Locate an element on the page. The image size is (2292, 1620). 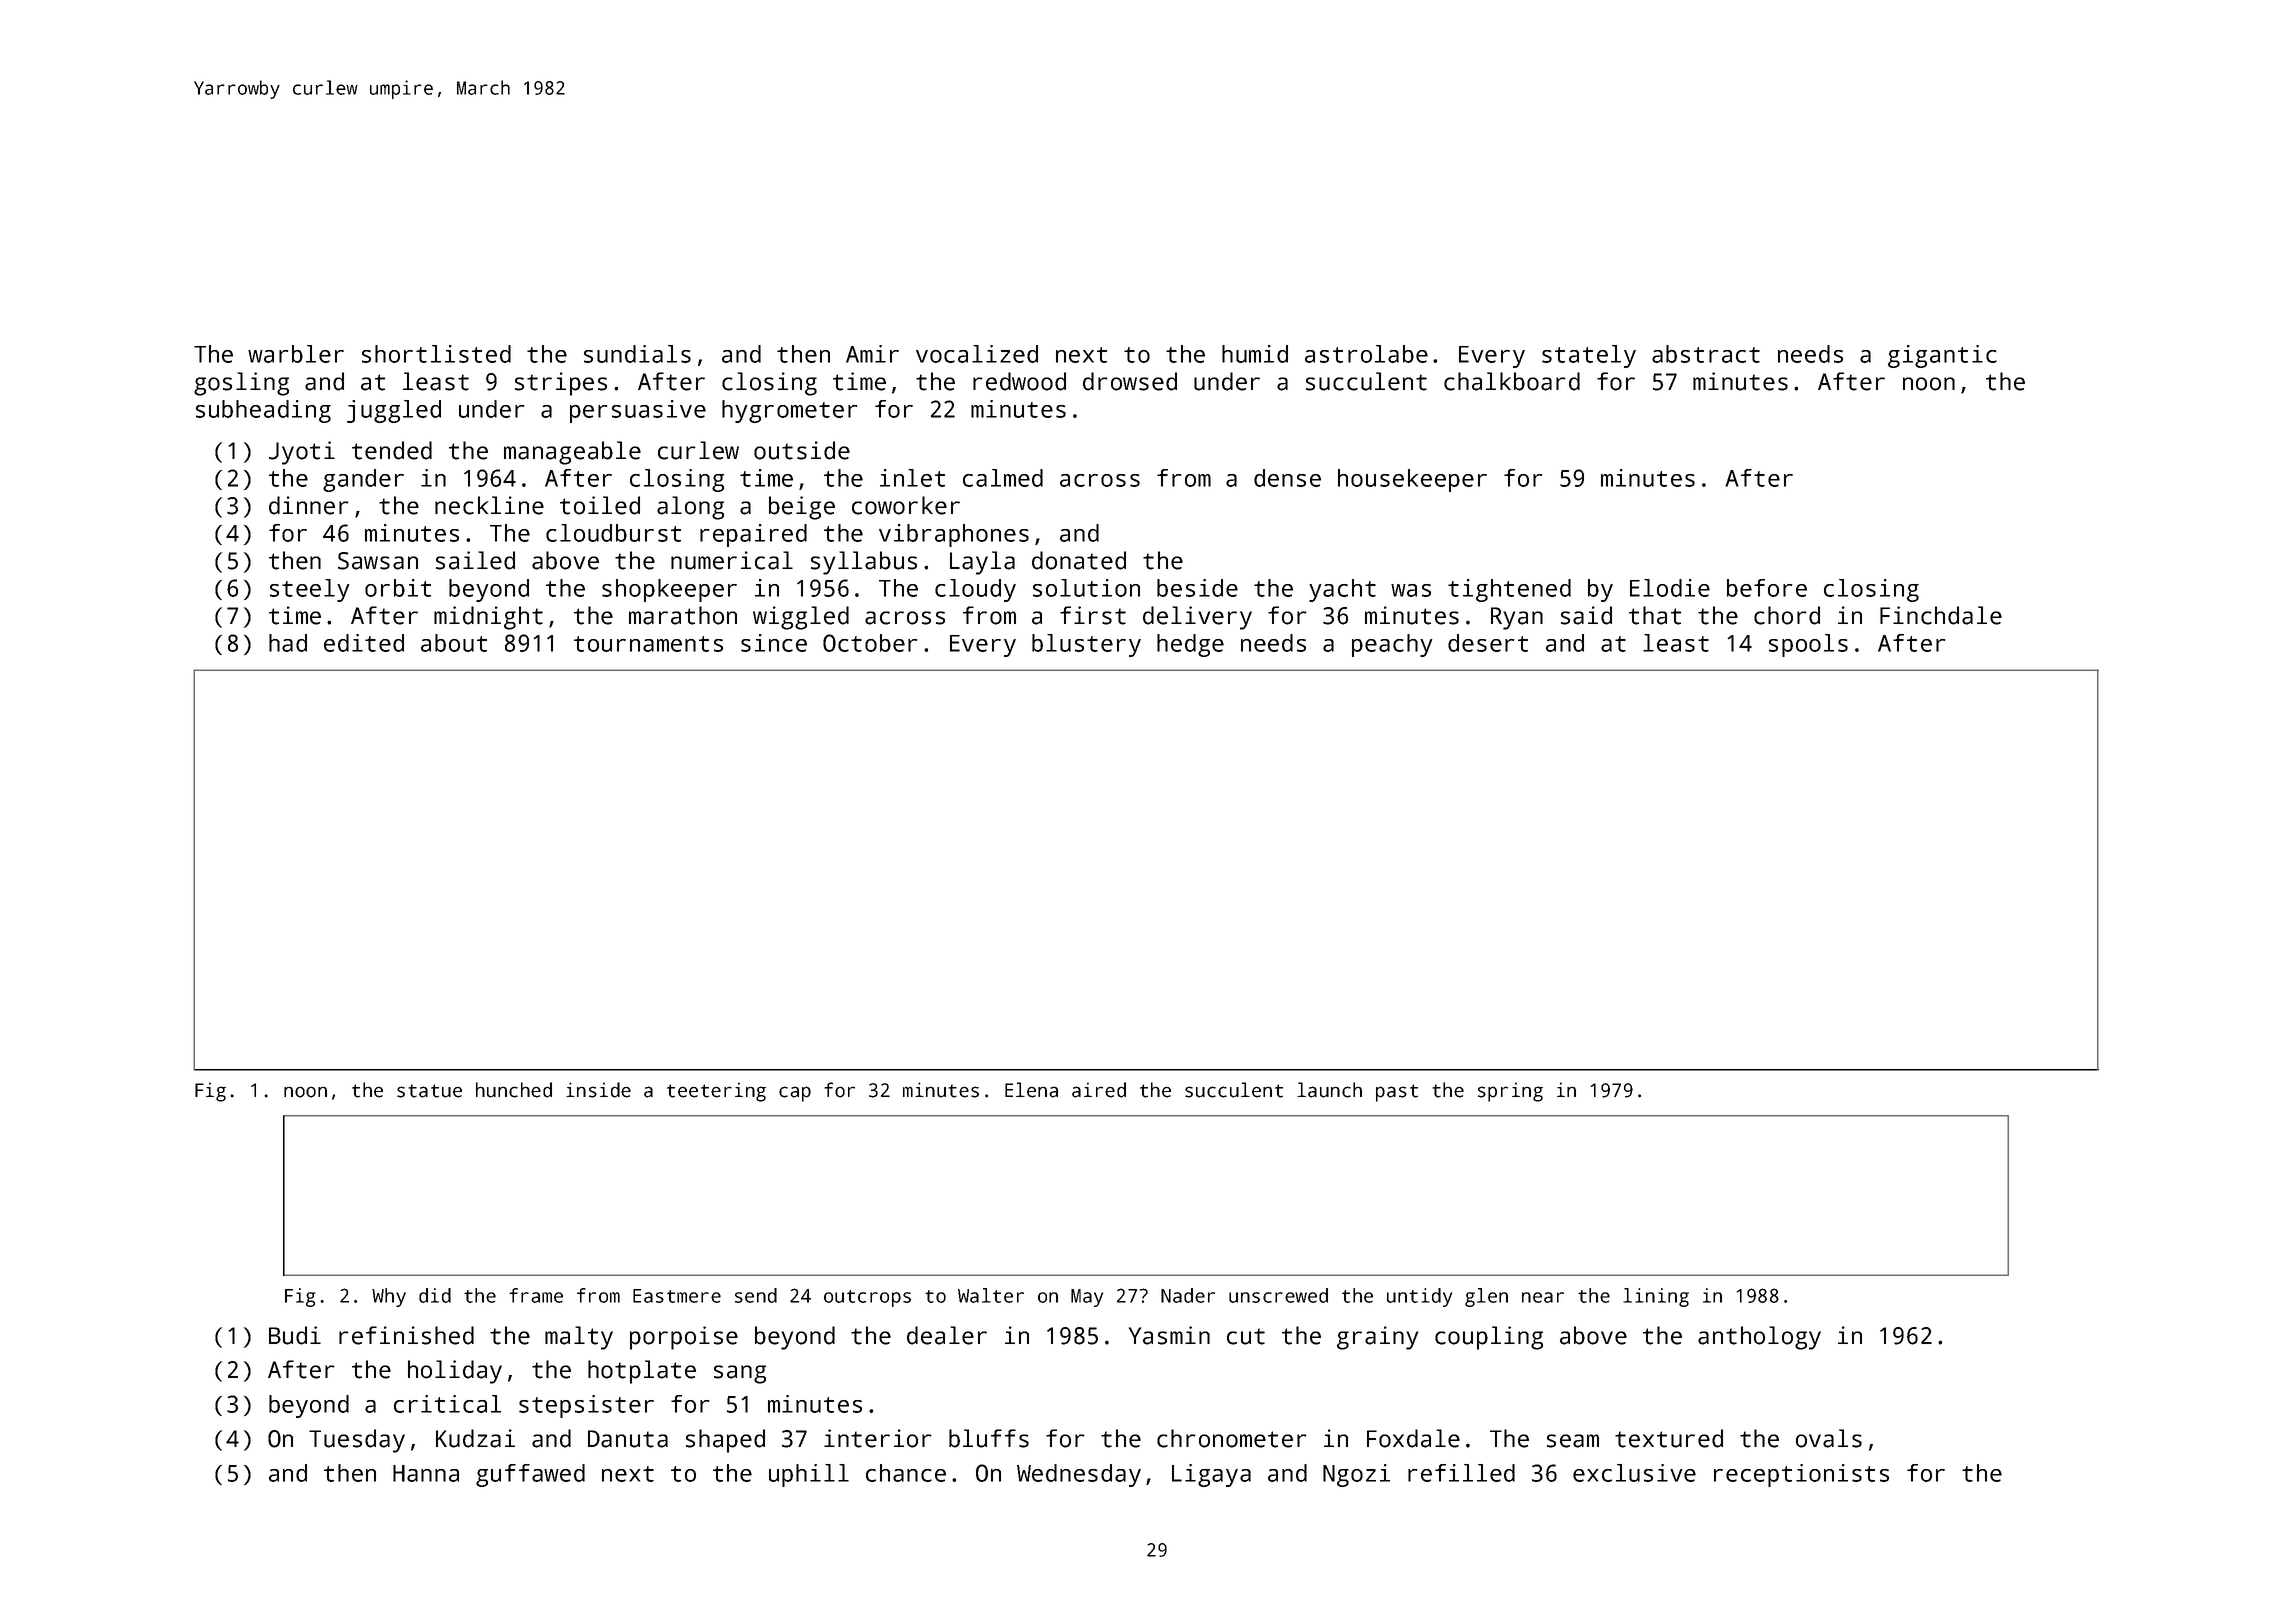
had is located at coordinates (288, 643).
